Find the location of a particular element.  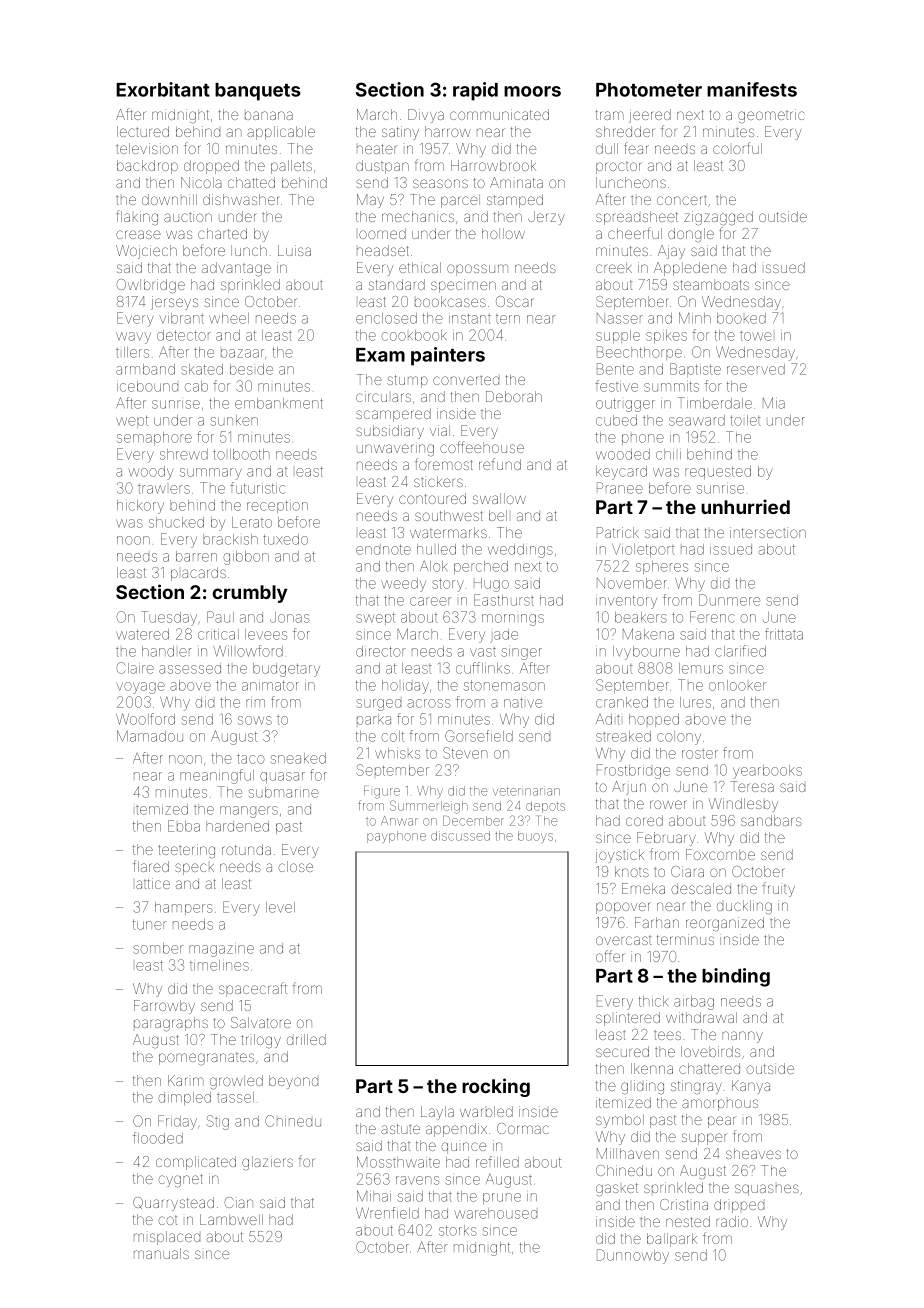

storks is located at coordinates (458, 1230).
